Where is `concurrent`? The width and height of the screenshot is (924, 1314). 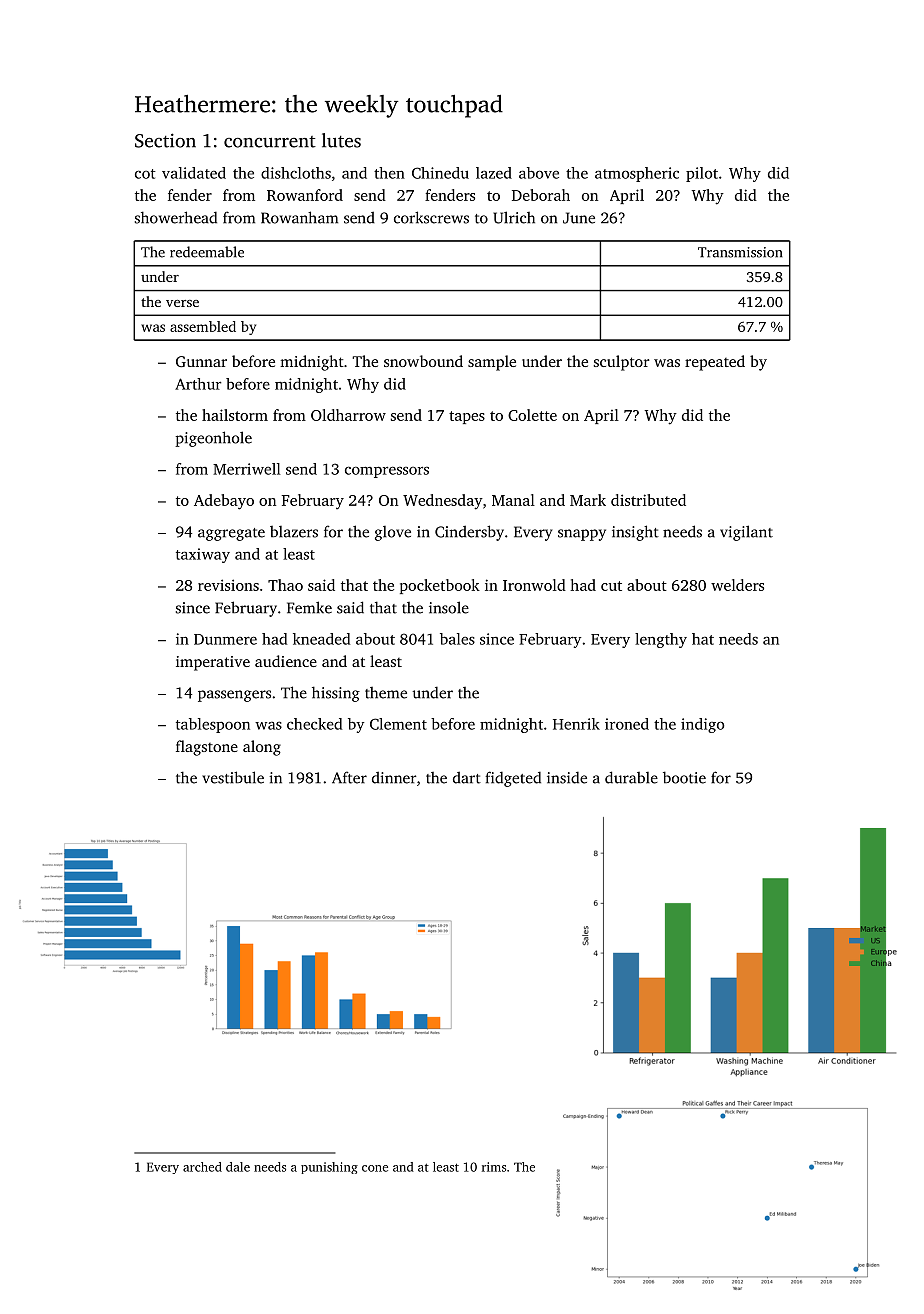 concurrent is located at coordinates (270, 142).
